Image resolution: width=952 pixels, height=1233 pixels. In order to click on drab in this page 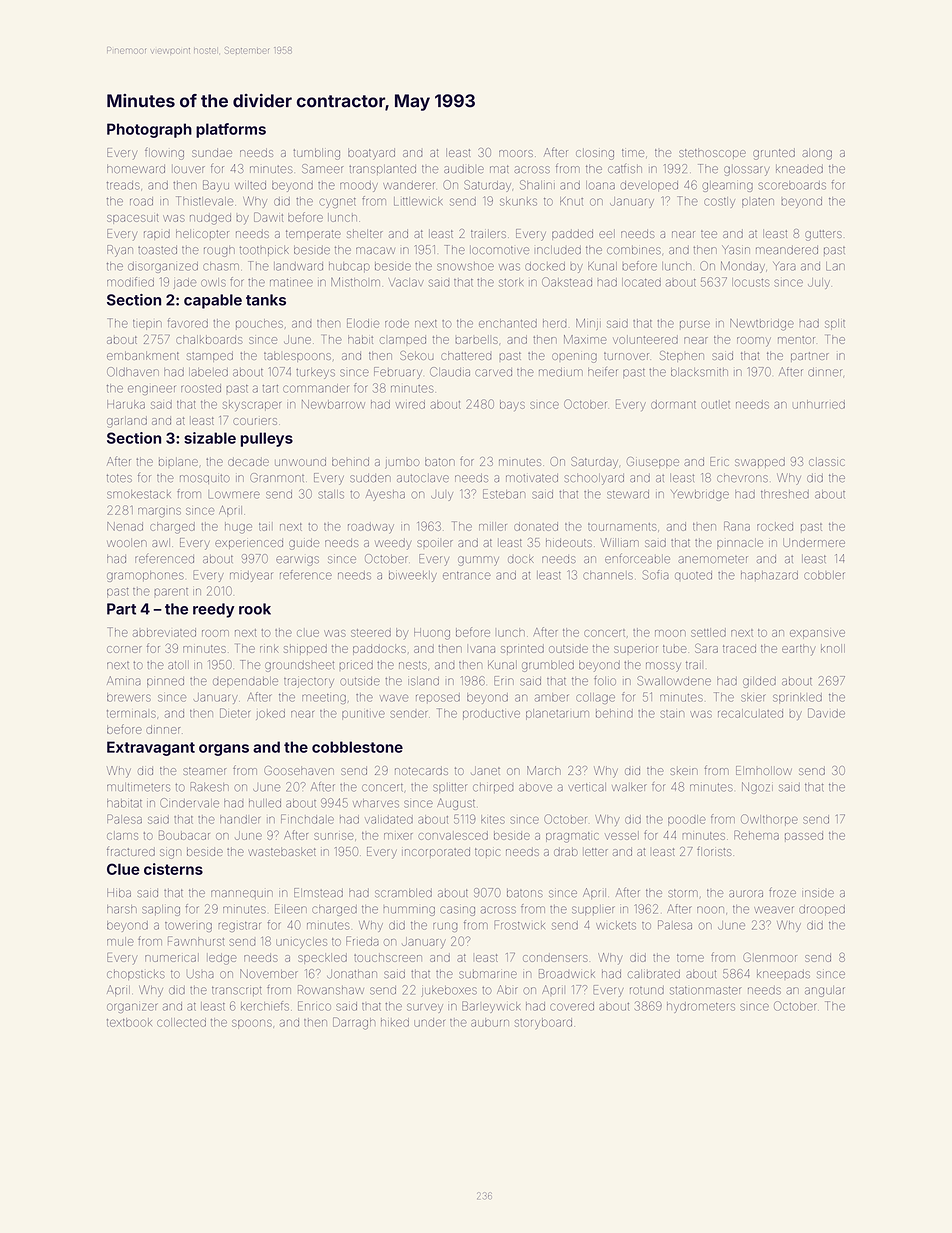, I will do `click(566, 852)`.
